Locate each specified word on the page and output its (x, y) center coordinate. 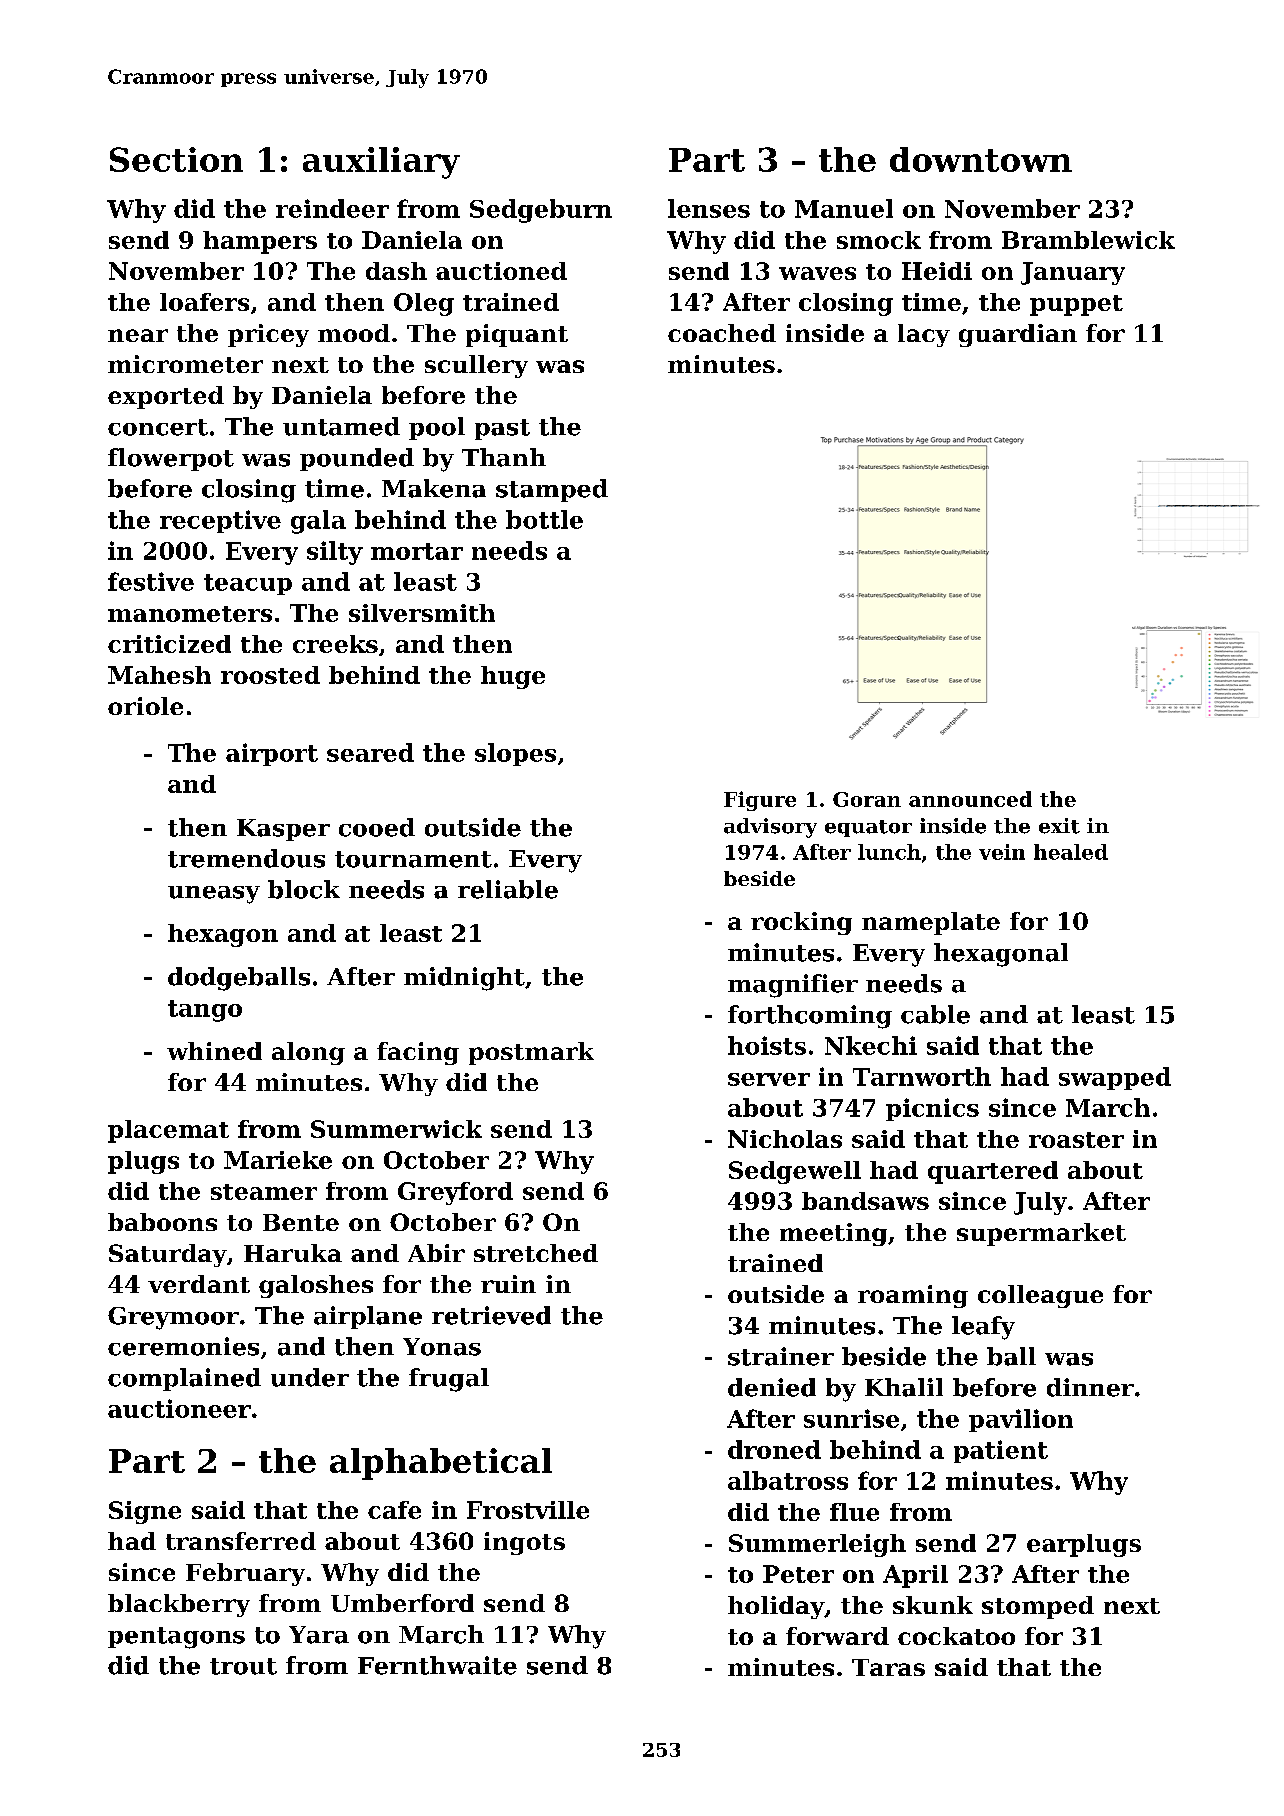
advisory (770, 828)
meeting (833, 1234)
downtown (981, 159)
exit (1059, 826)
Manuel (844, 208)
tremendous (246, 858)
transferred (241, 1541)
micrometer (185, 364)
